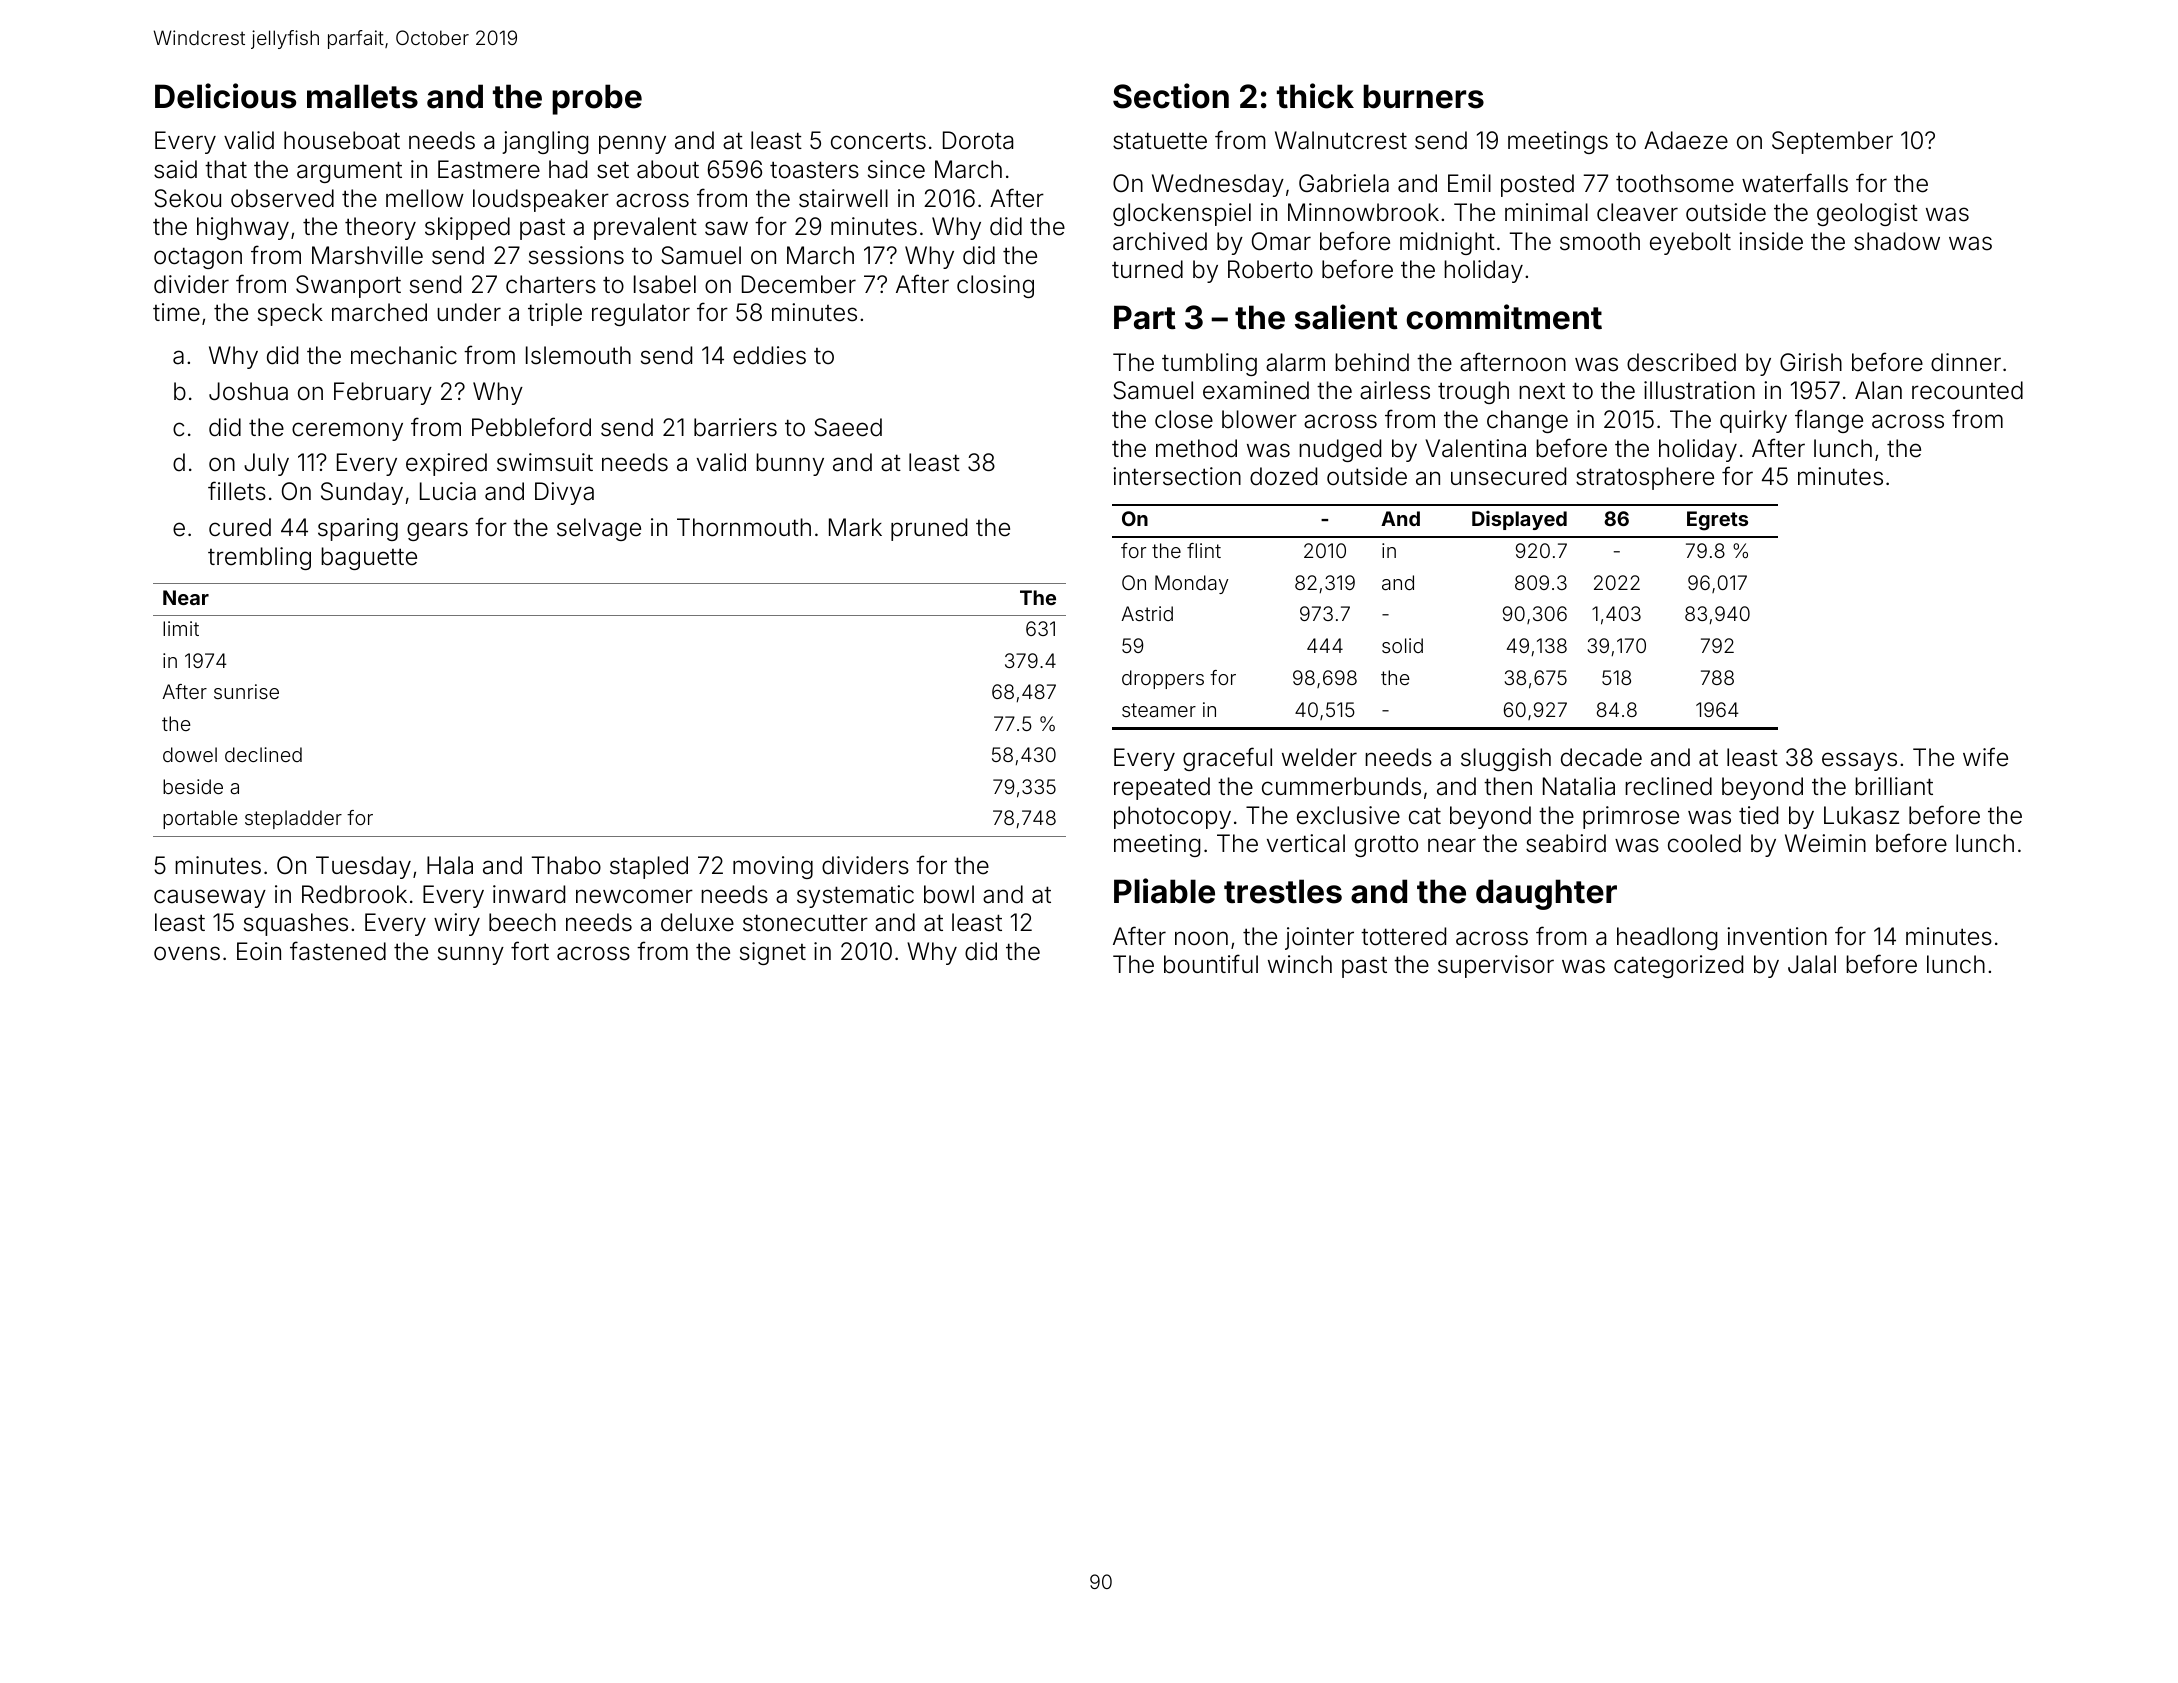 This document has width=2178, height=1683. I want to click on Swanport, so click(348, 286).
